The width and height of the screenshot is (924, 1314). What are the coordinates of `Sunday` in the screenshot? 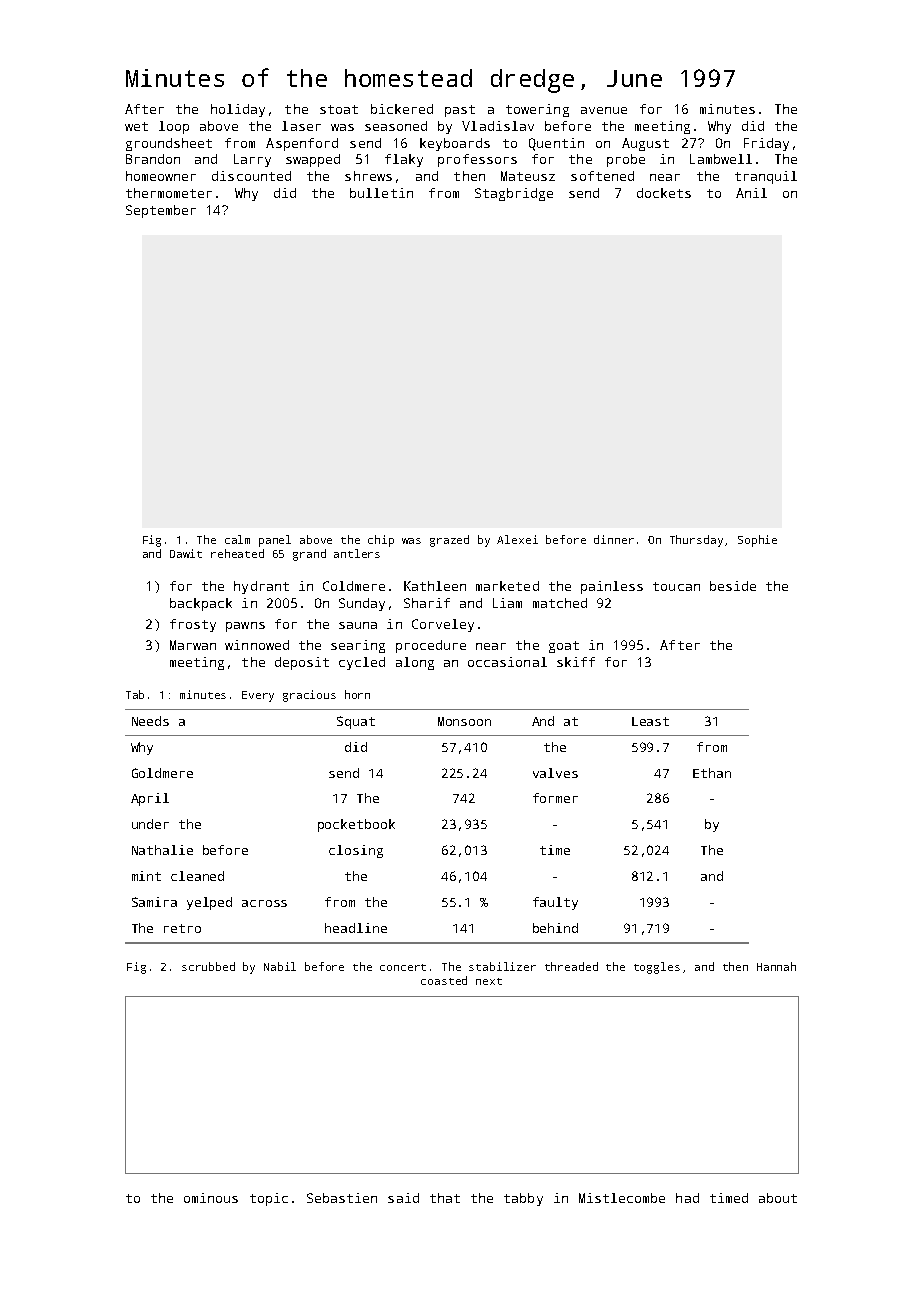 It's located at (362, 604).
